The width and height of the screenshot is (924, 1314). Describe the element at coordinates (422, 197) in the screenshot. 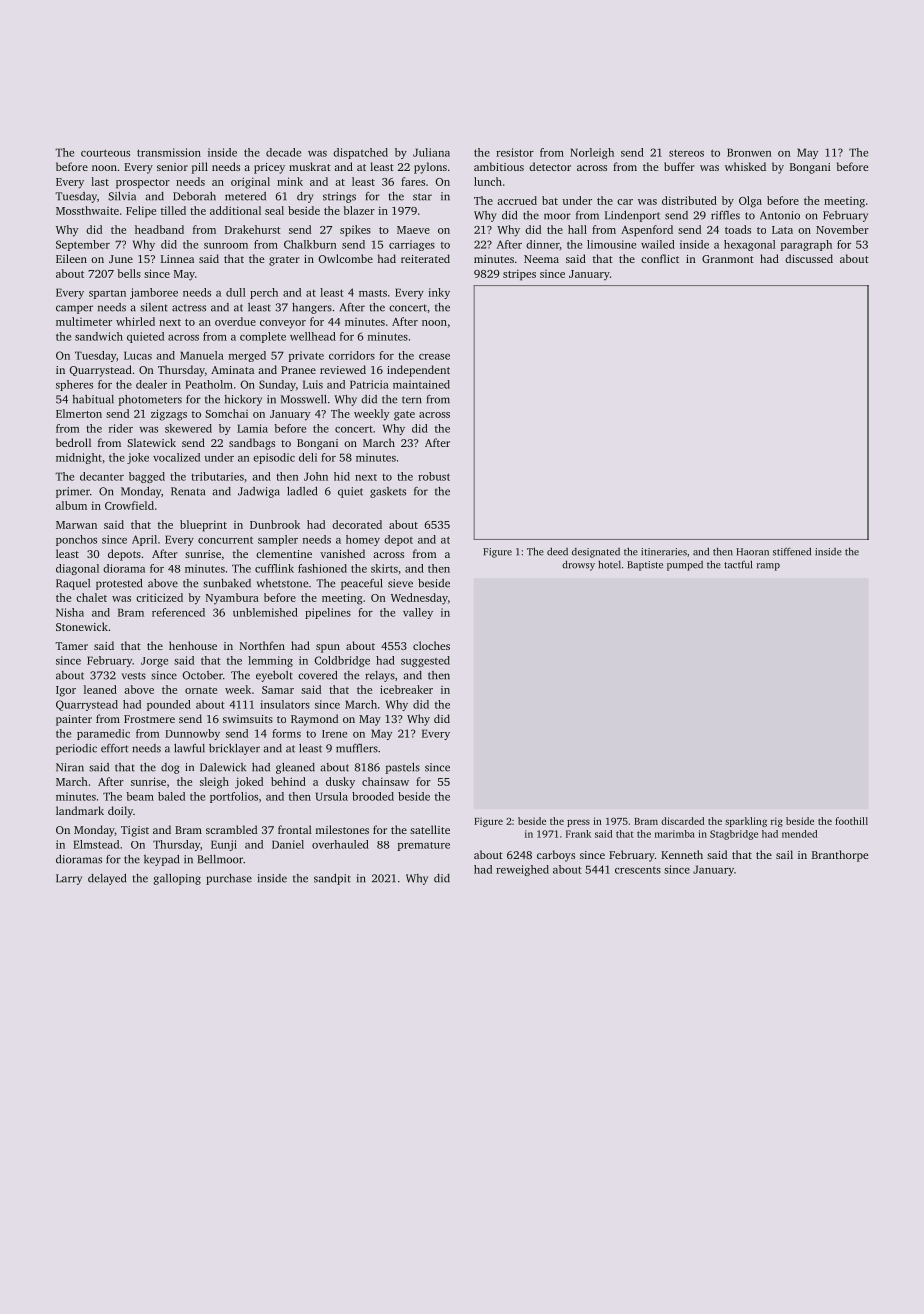

I see `star` at that location.
